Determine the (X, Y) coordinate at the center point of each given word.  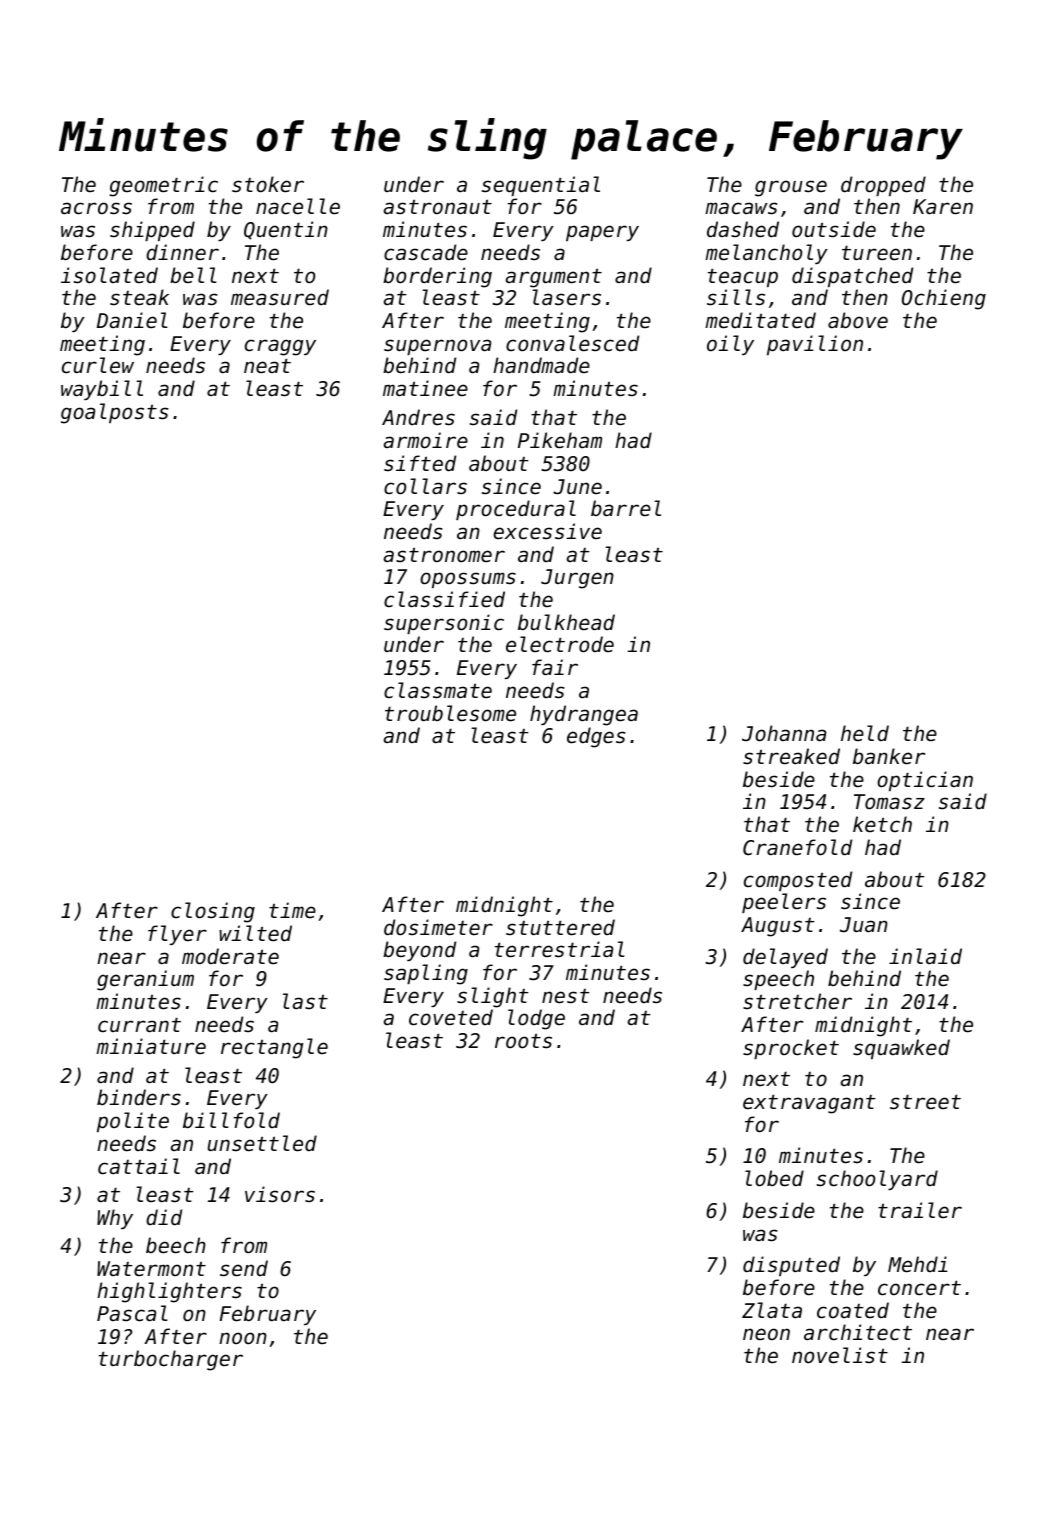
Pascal (132, 1313)
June (577, 487)
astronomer (444, 555)
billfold (231, 1120)
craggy (280, 347)
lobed (774, 1178)
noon (243, 1338)
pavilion (815, 345)
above (858, 320)
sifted (420, 463)
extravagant (809, 1104)
